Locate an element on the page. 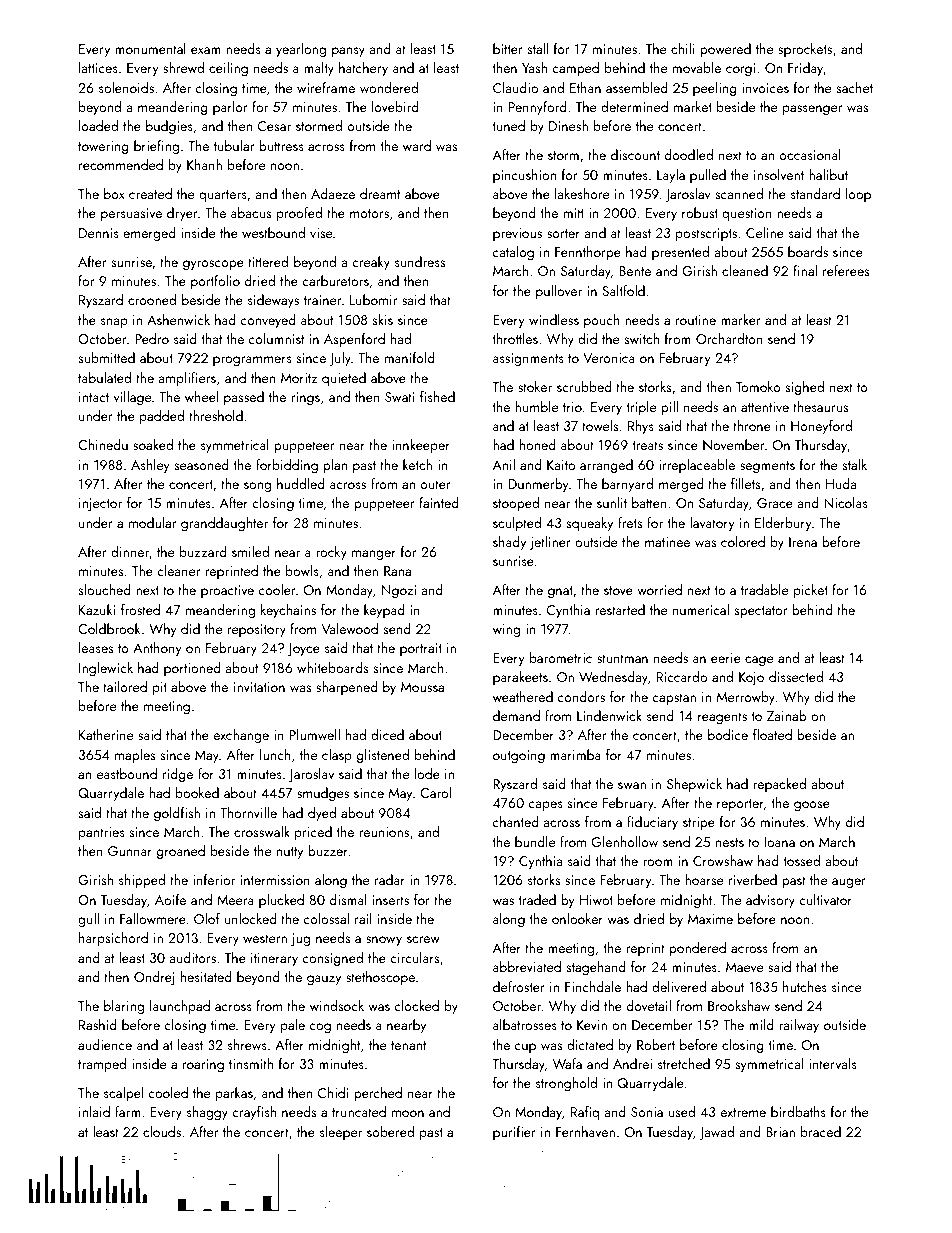 The width and height of the image is (952, 1233). Dinesh is located at coordinates (568, 125).
